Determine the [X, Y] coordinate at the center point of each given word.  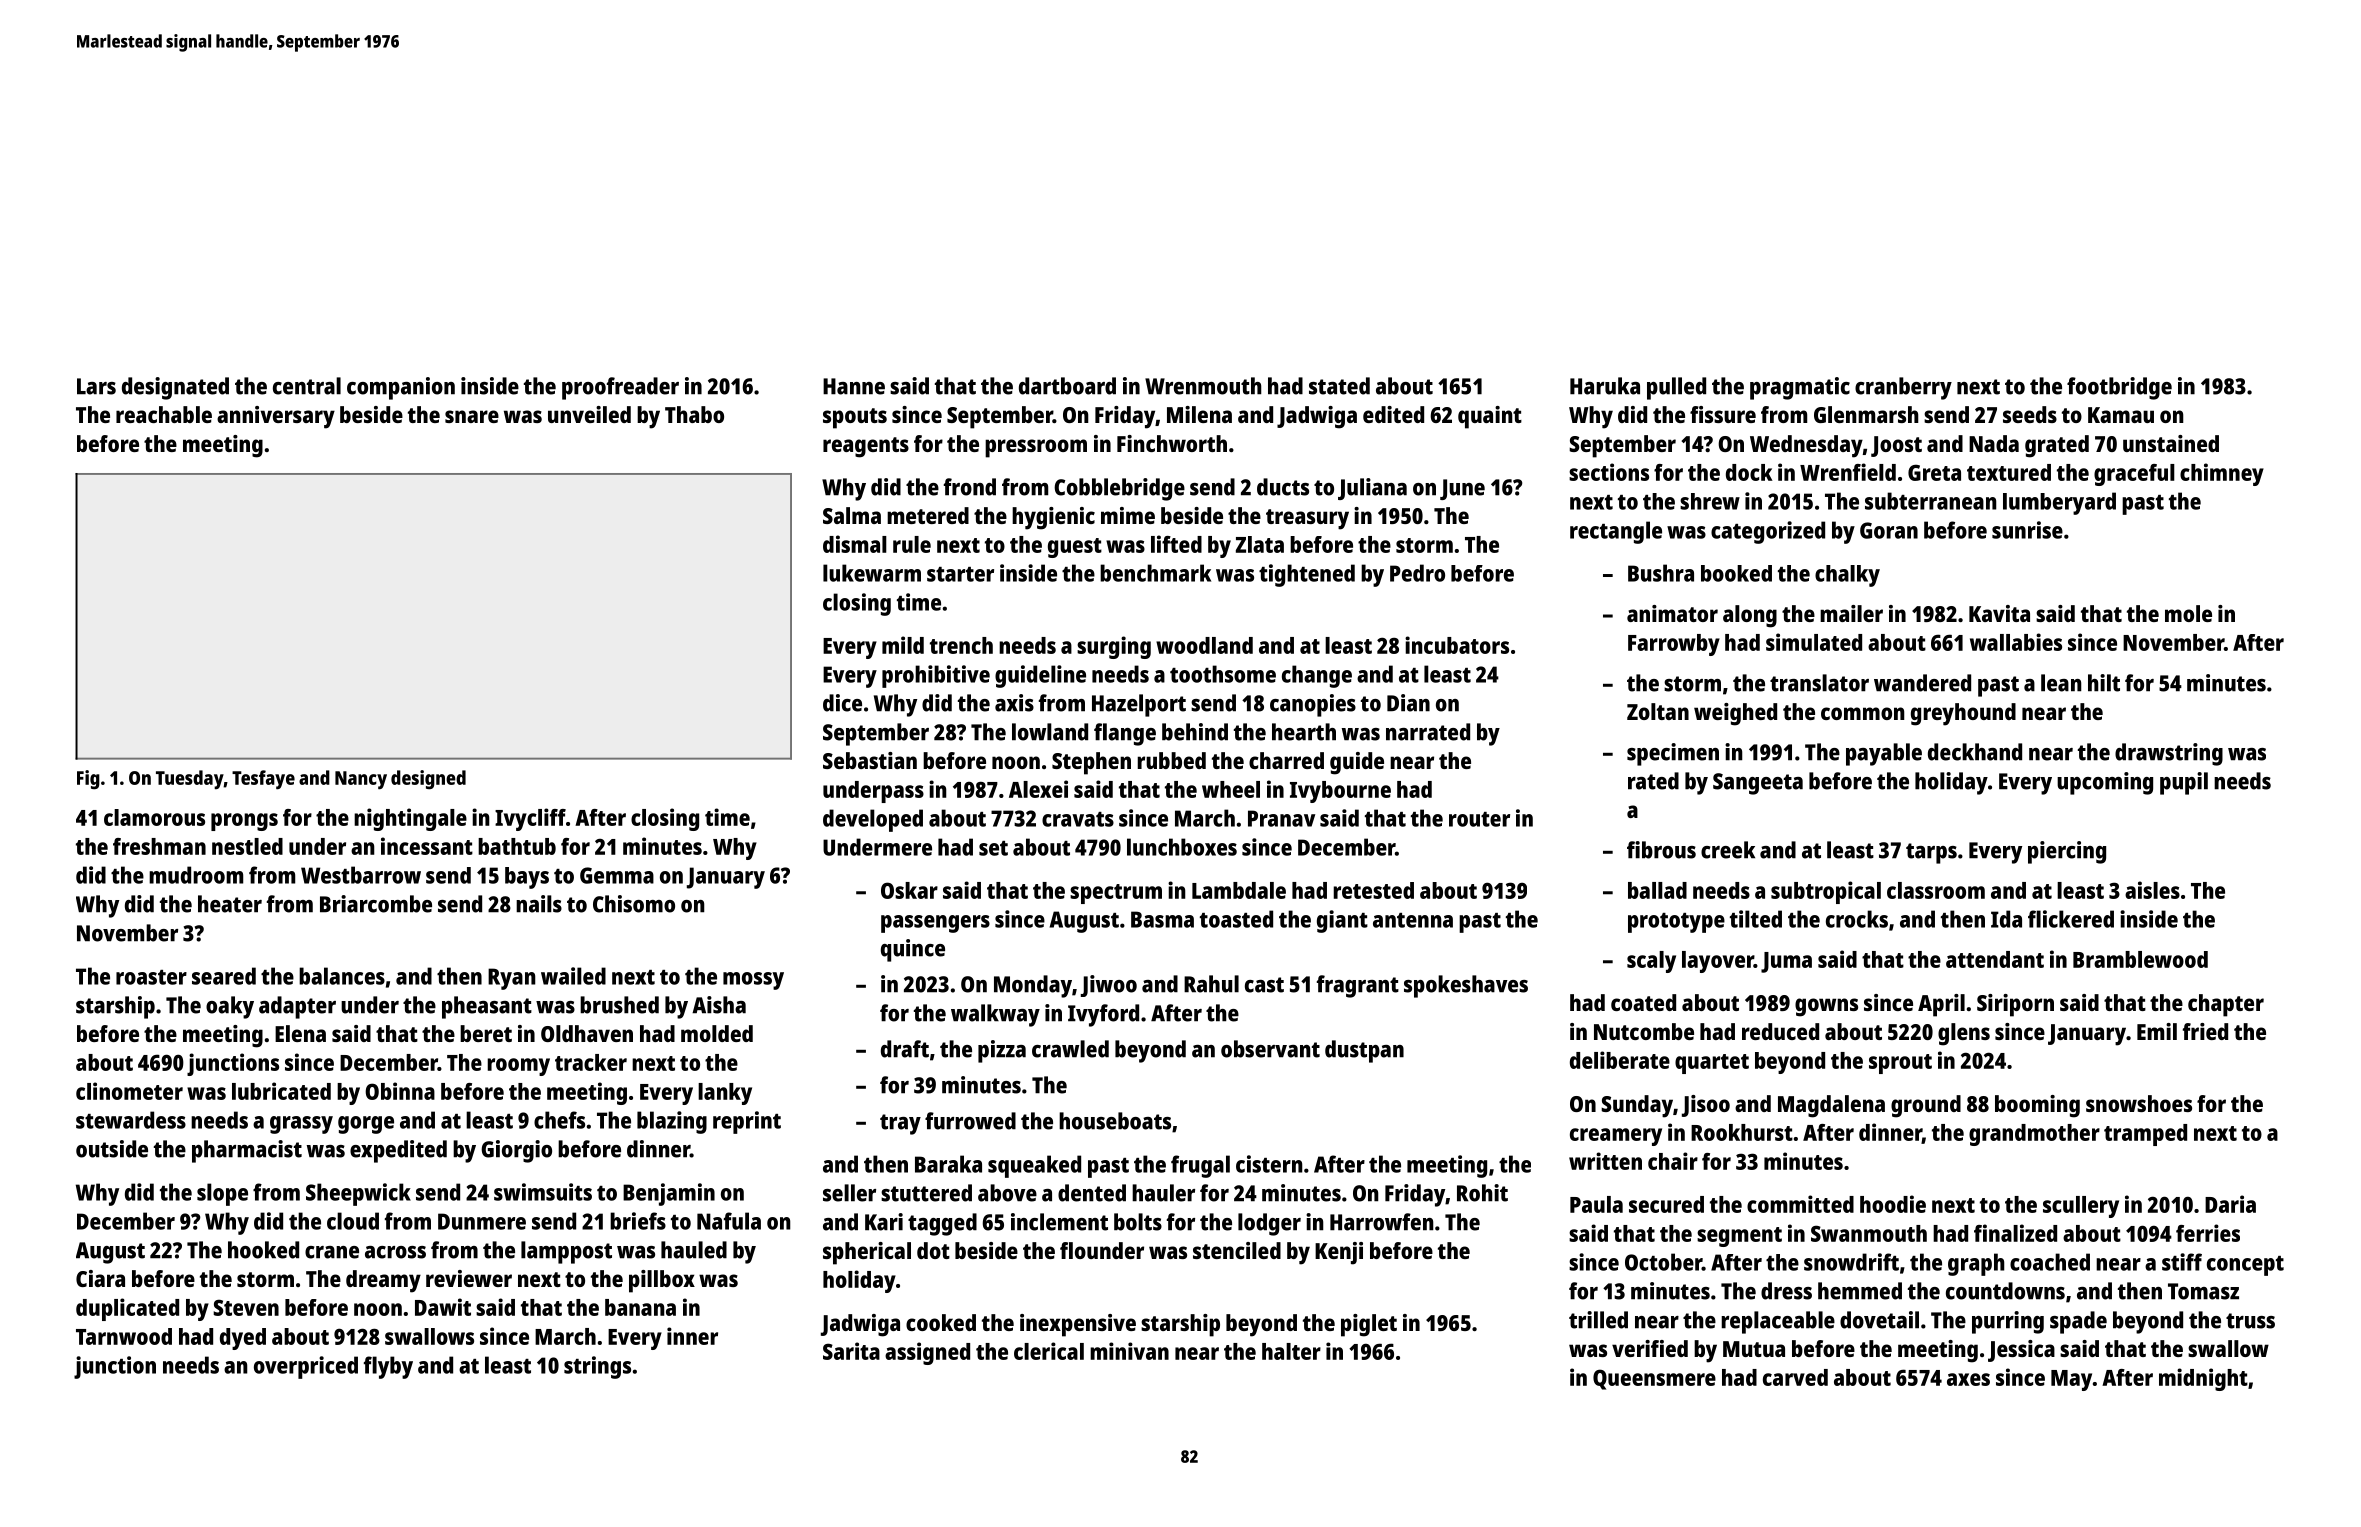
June [1462, 489]
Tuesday [190, 779]
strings [597, 1367]
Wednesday [1806, 446]
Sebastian [870, 760]
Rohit [1482, 1193]
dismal [855, 544]
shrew [1710, 501]
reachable [164, 414]
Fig [88, 780]
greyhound [1963, 714]
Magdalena [1831, 1106]
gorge [366, 1125]
